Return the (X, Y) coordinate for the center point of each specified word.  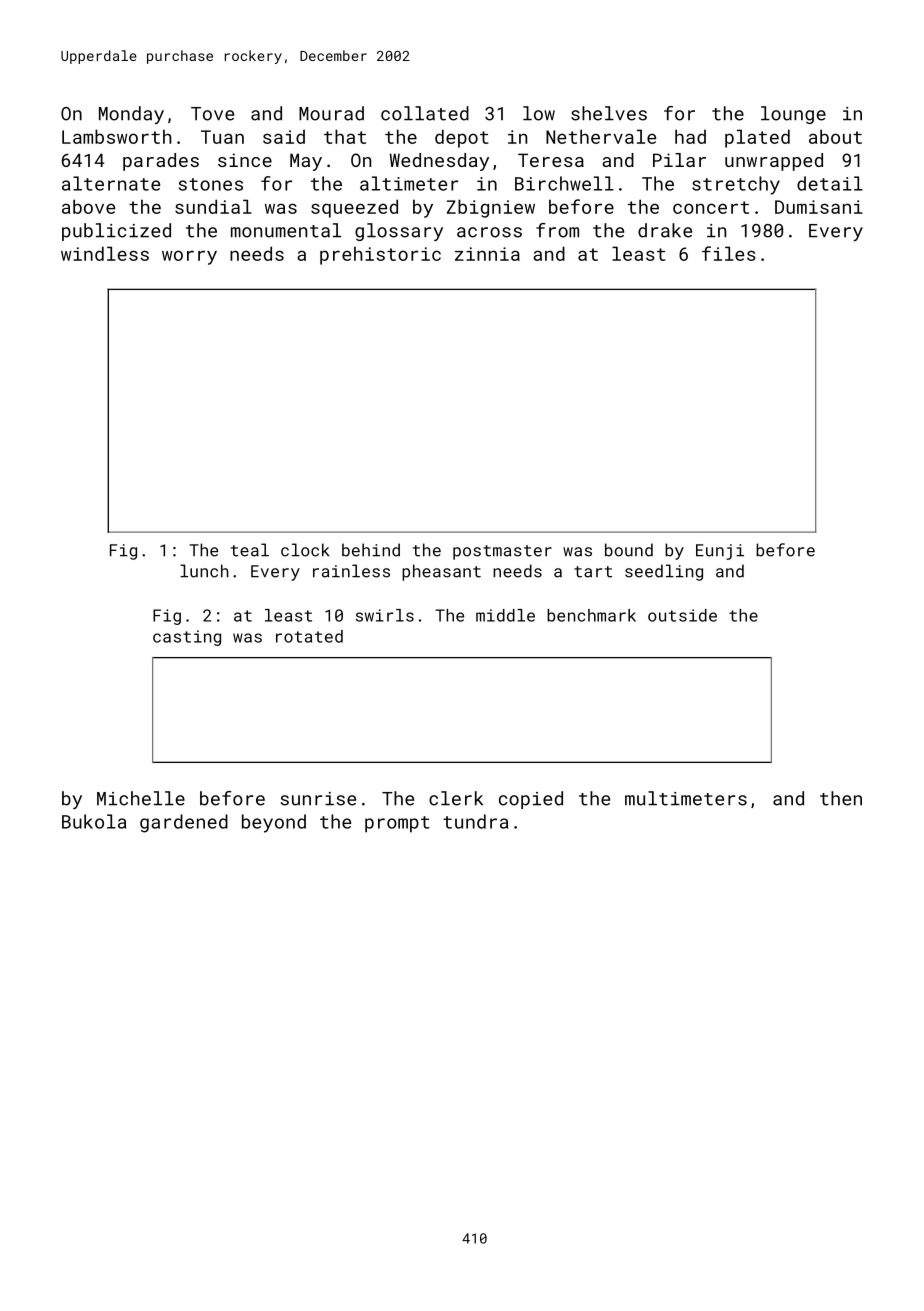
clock (305, 550)
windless (105, 253)
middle (505, 615)
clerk (456, 798)
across (489, 232)
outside (682, 615)
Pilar (679, 160)
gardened (184, 823)
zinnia (487, 254)
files (729, 253)
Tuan (222, 137)
